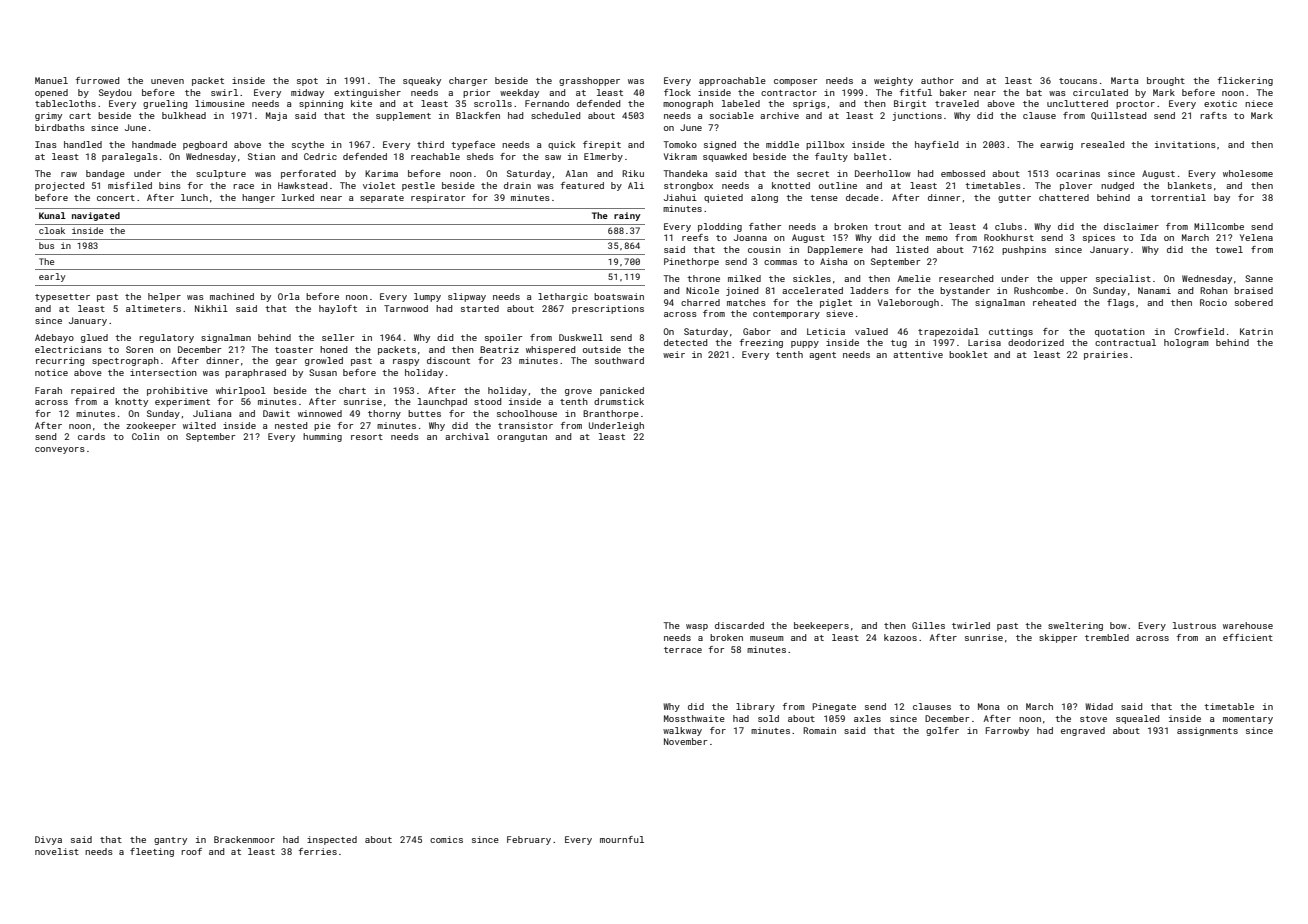 Image resolution: width=1308 pixels, height=924 pixels. I want to click on archival, so click(467, 436).
